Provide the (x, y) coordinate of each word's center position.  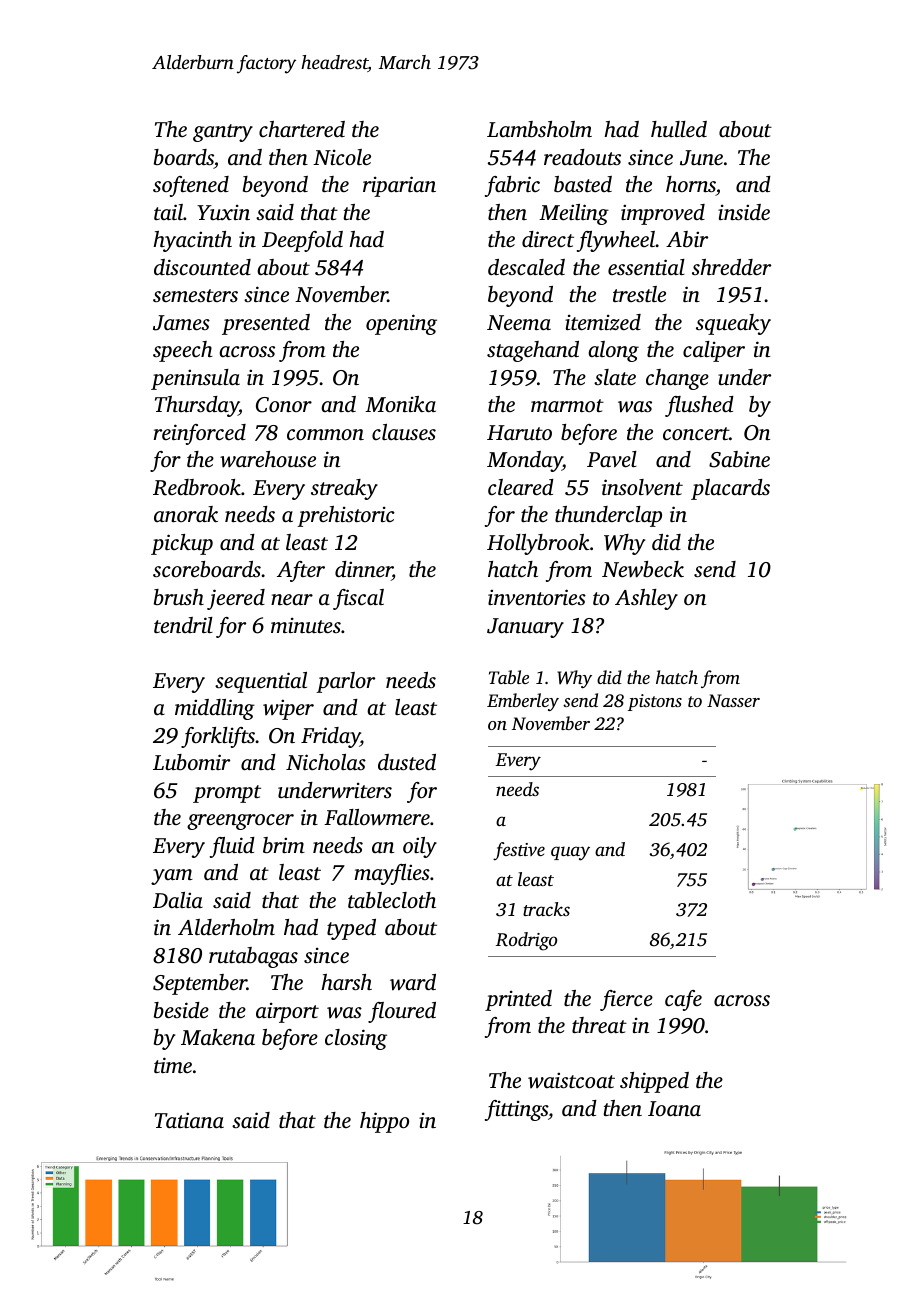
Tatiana (189, 1120)
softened (191, 186)
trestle (639, 294)
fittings (516, 1110)
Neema (519, 322)
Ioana (674, 1108)
